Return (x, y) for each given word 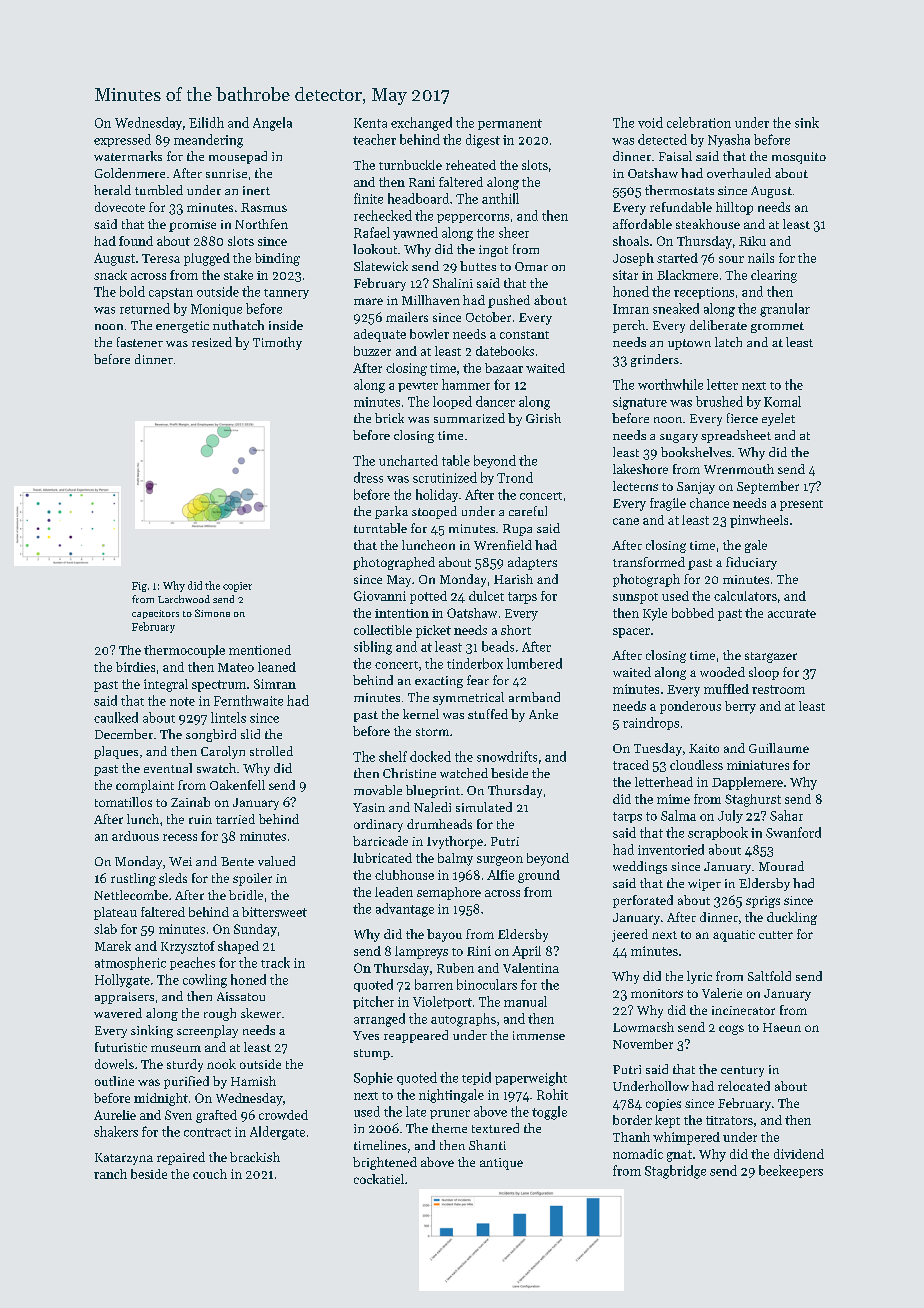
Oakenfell (237, 785)
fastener (140, 342)
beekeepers (791, 1171)
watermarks (128, 156)
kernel (421, 714)
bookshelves (696, 452)
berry (740, 707)
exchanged (421, 124)
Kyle (655, 614)
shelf (393, 756)
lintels (228, 717)
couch (210, 1174)
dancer (495, 401)
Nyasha (729, 140)
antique (501, 1164)
